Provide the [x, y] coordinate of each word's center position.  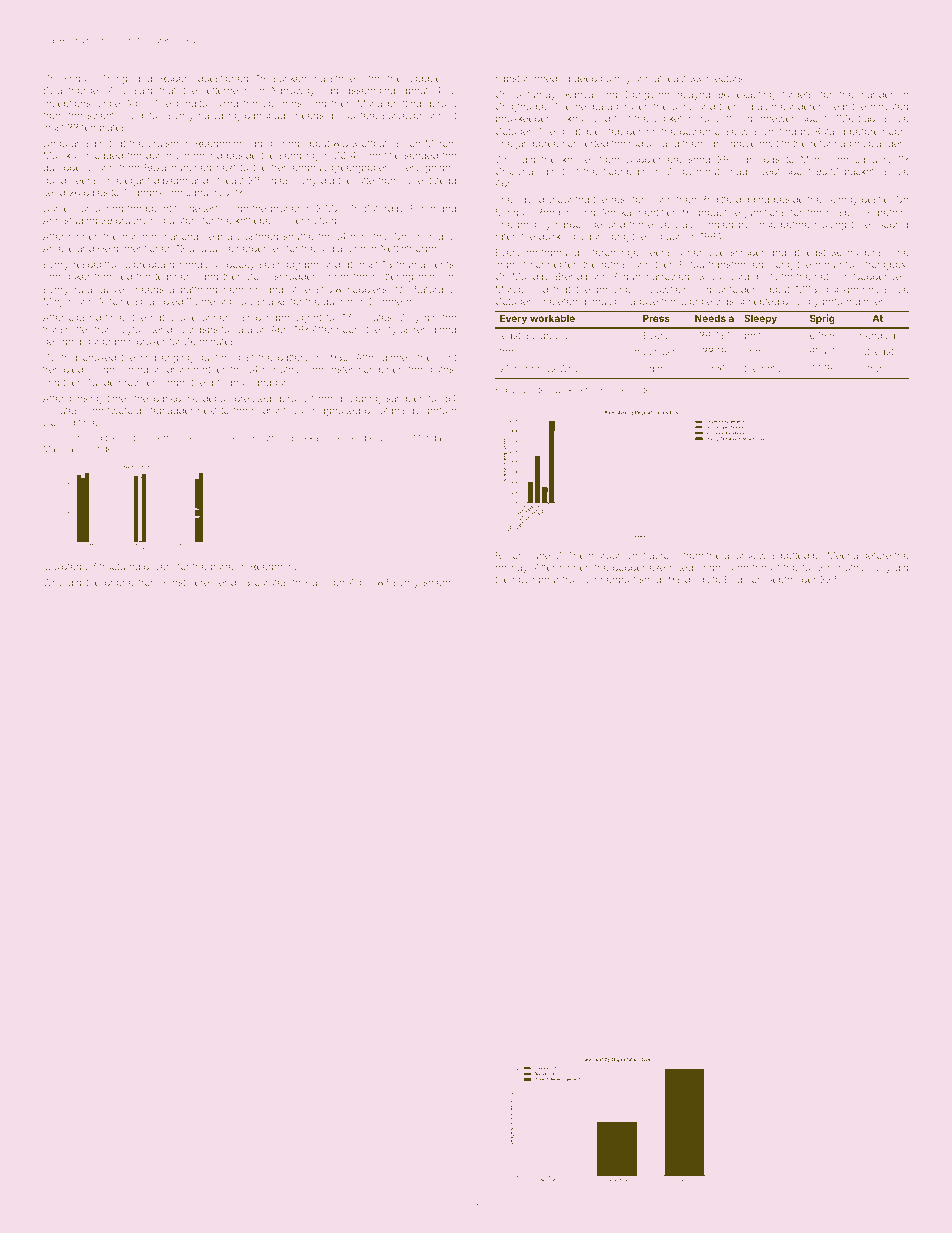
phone [119, 583]
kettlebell [255, 220]
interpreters [635, 390]
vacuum [668, 237]
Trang [114, 79]
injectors [724, 79]
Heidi [109, 248]
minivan [436, 277]
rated [507, 236]
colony [616, 79]
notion [775, 368]
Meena [843, 555]
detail [826, 276]
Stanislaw [401, 410]
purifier [214, 358]
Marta [54, 448]
